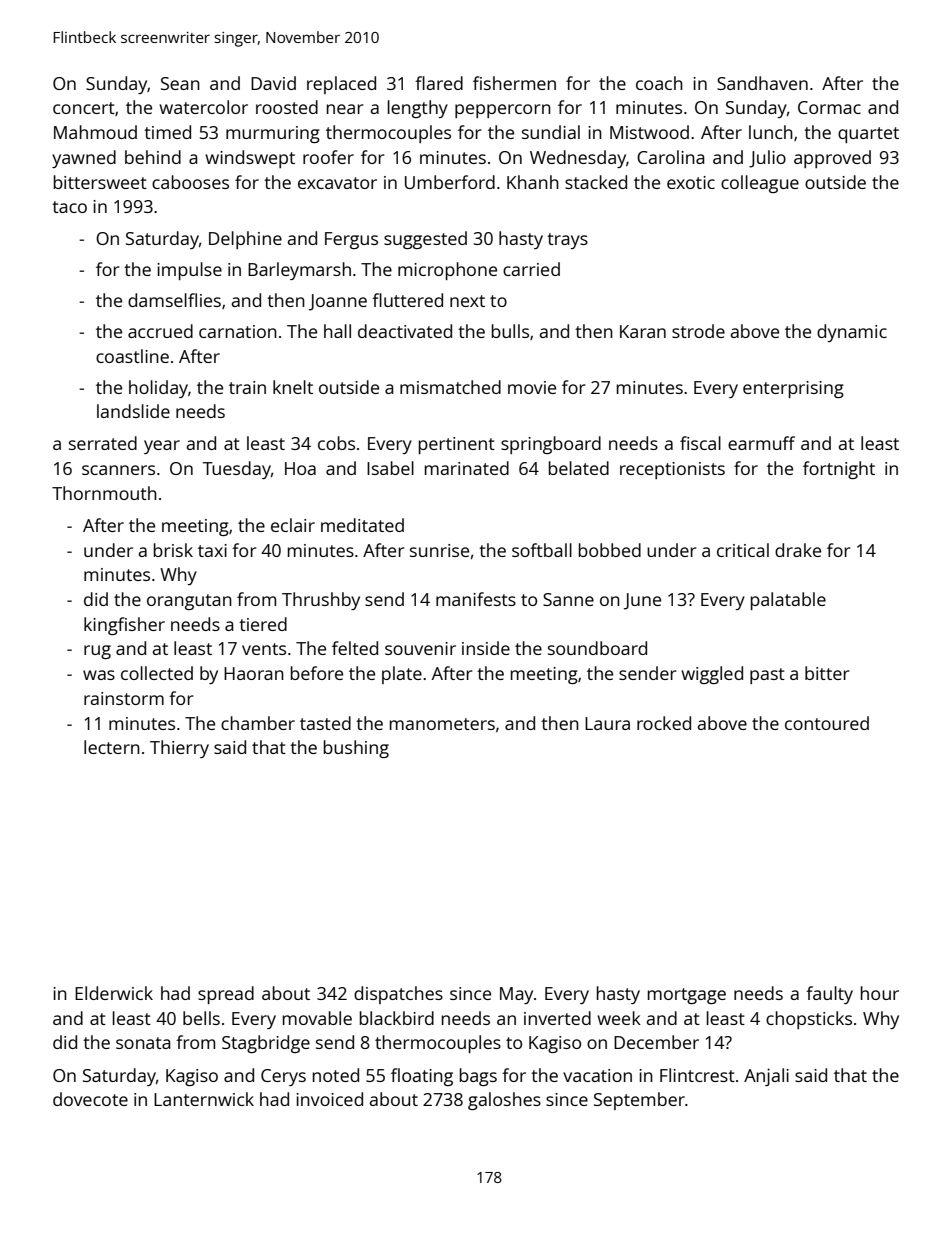 This screenshot has height=1233, width=952. What do you see at coordinates (643, 331) in the screenshot?
I see `Karan` at bounding box center [643, 331].
